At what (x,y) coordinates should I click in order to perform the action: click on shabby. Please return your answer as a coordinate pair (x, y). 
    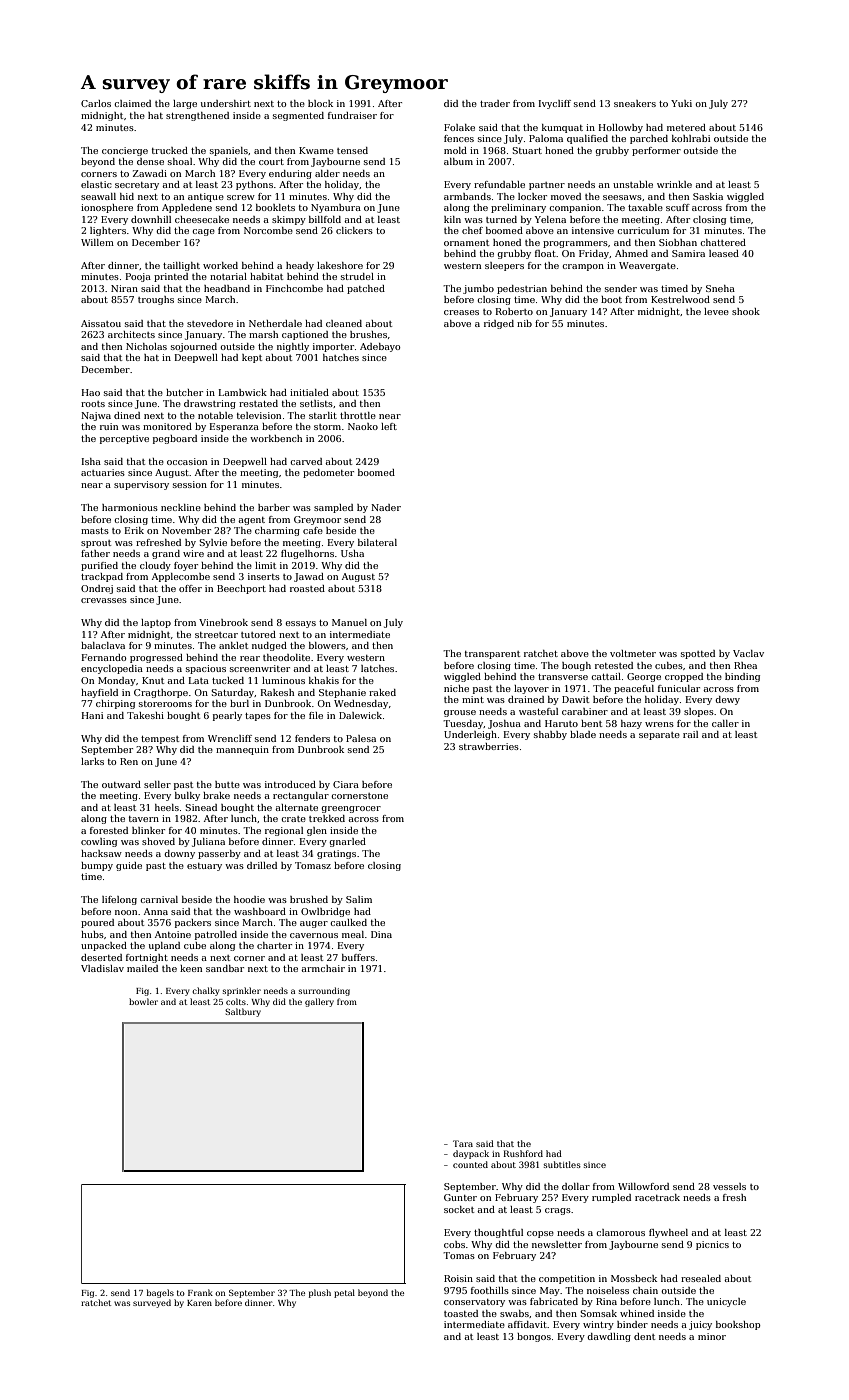
    Looking at the image, I should click on (550, 735).
